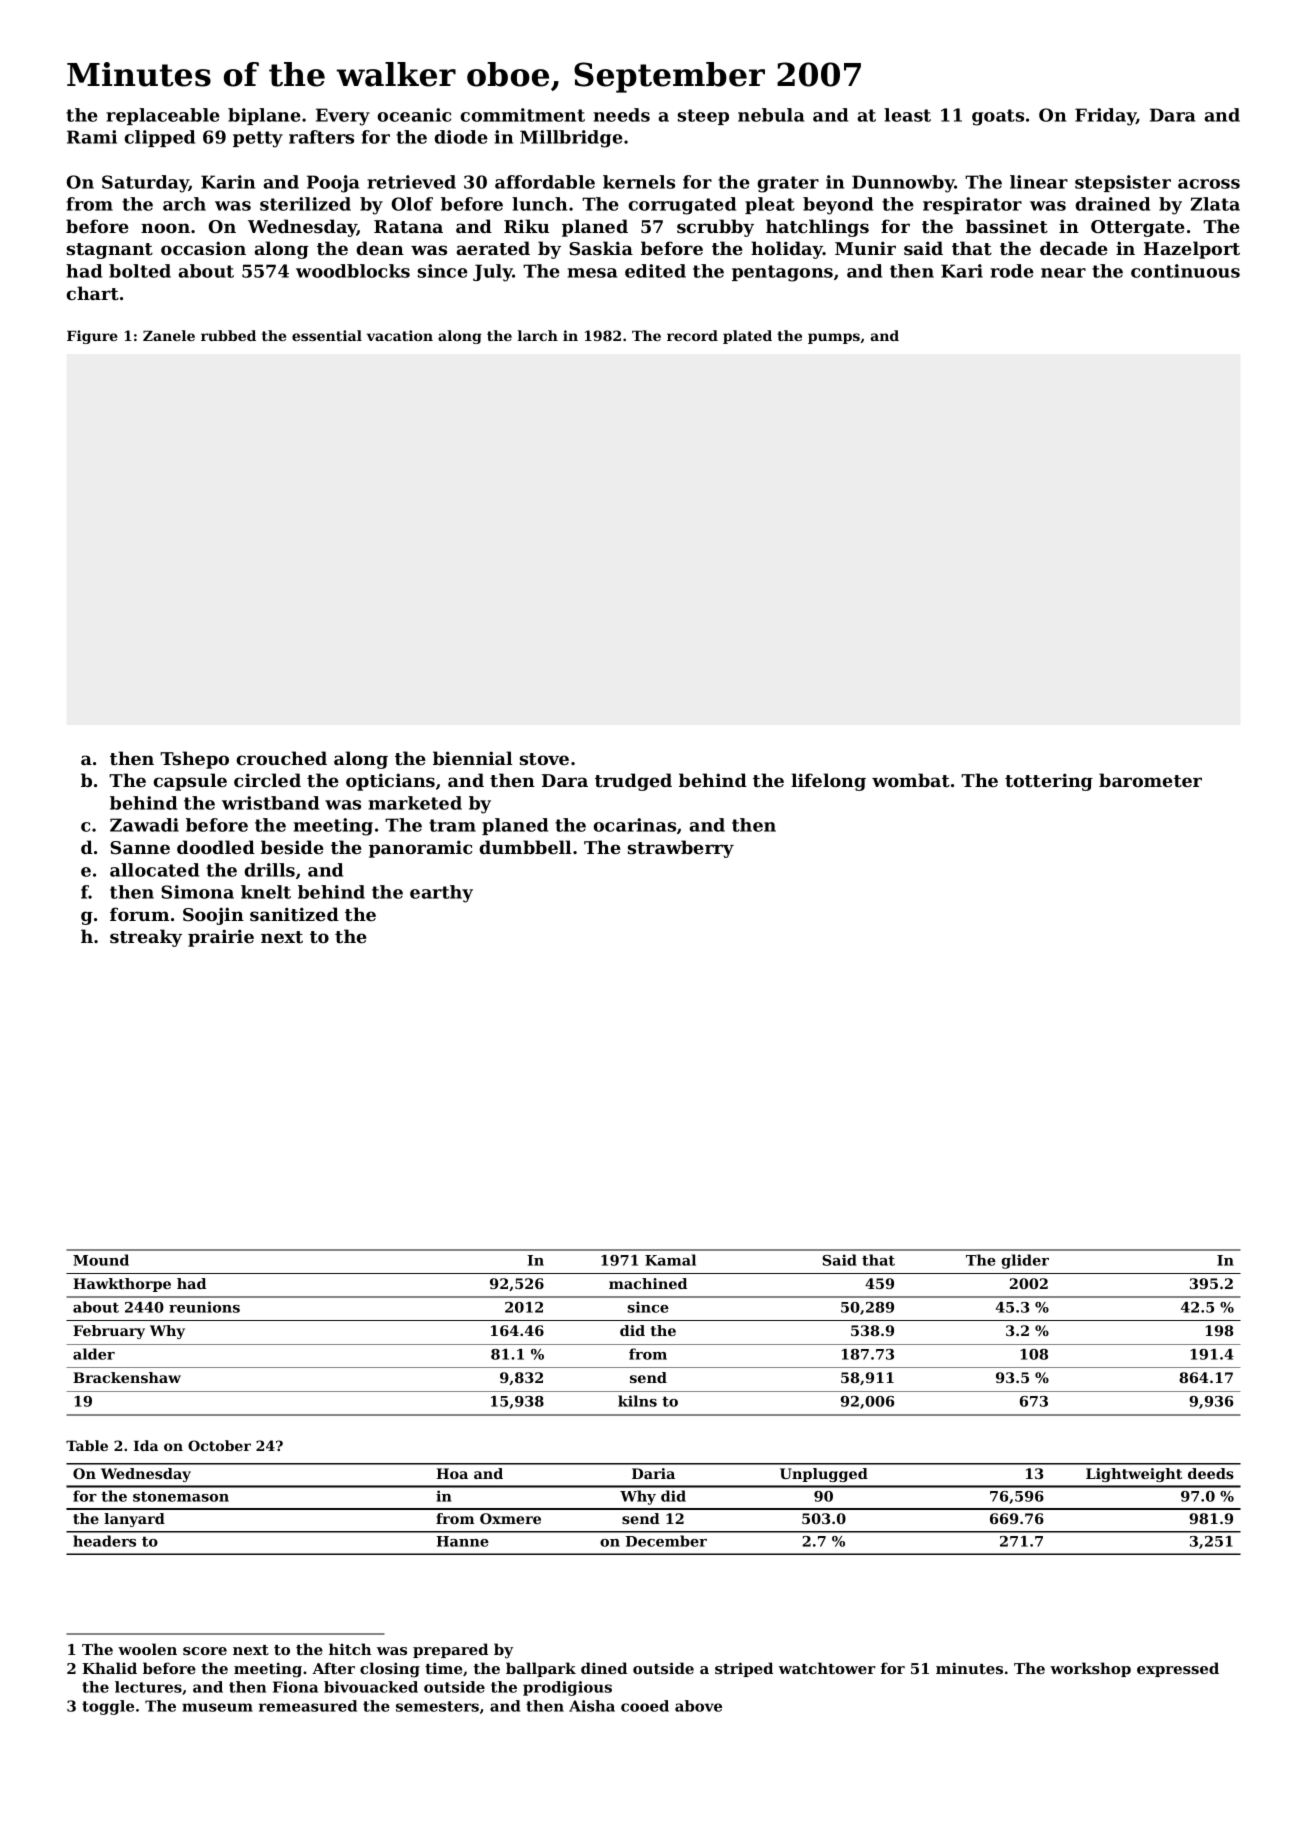 The width and height of the page is (1307, 1848). Describe the element at coordinates (715, 228) in the page. I see `scrubby` at that location.
